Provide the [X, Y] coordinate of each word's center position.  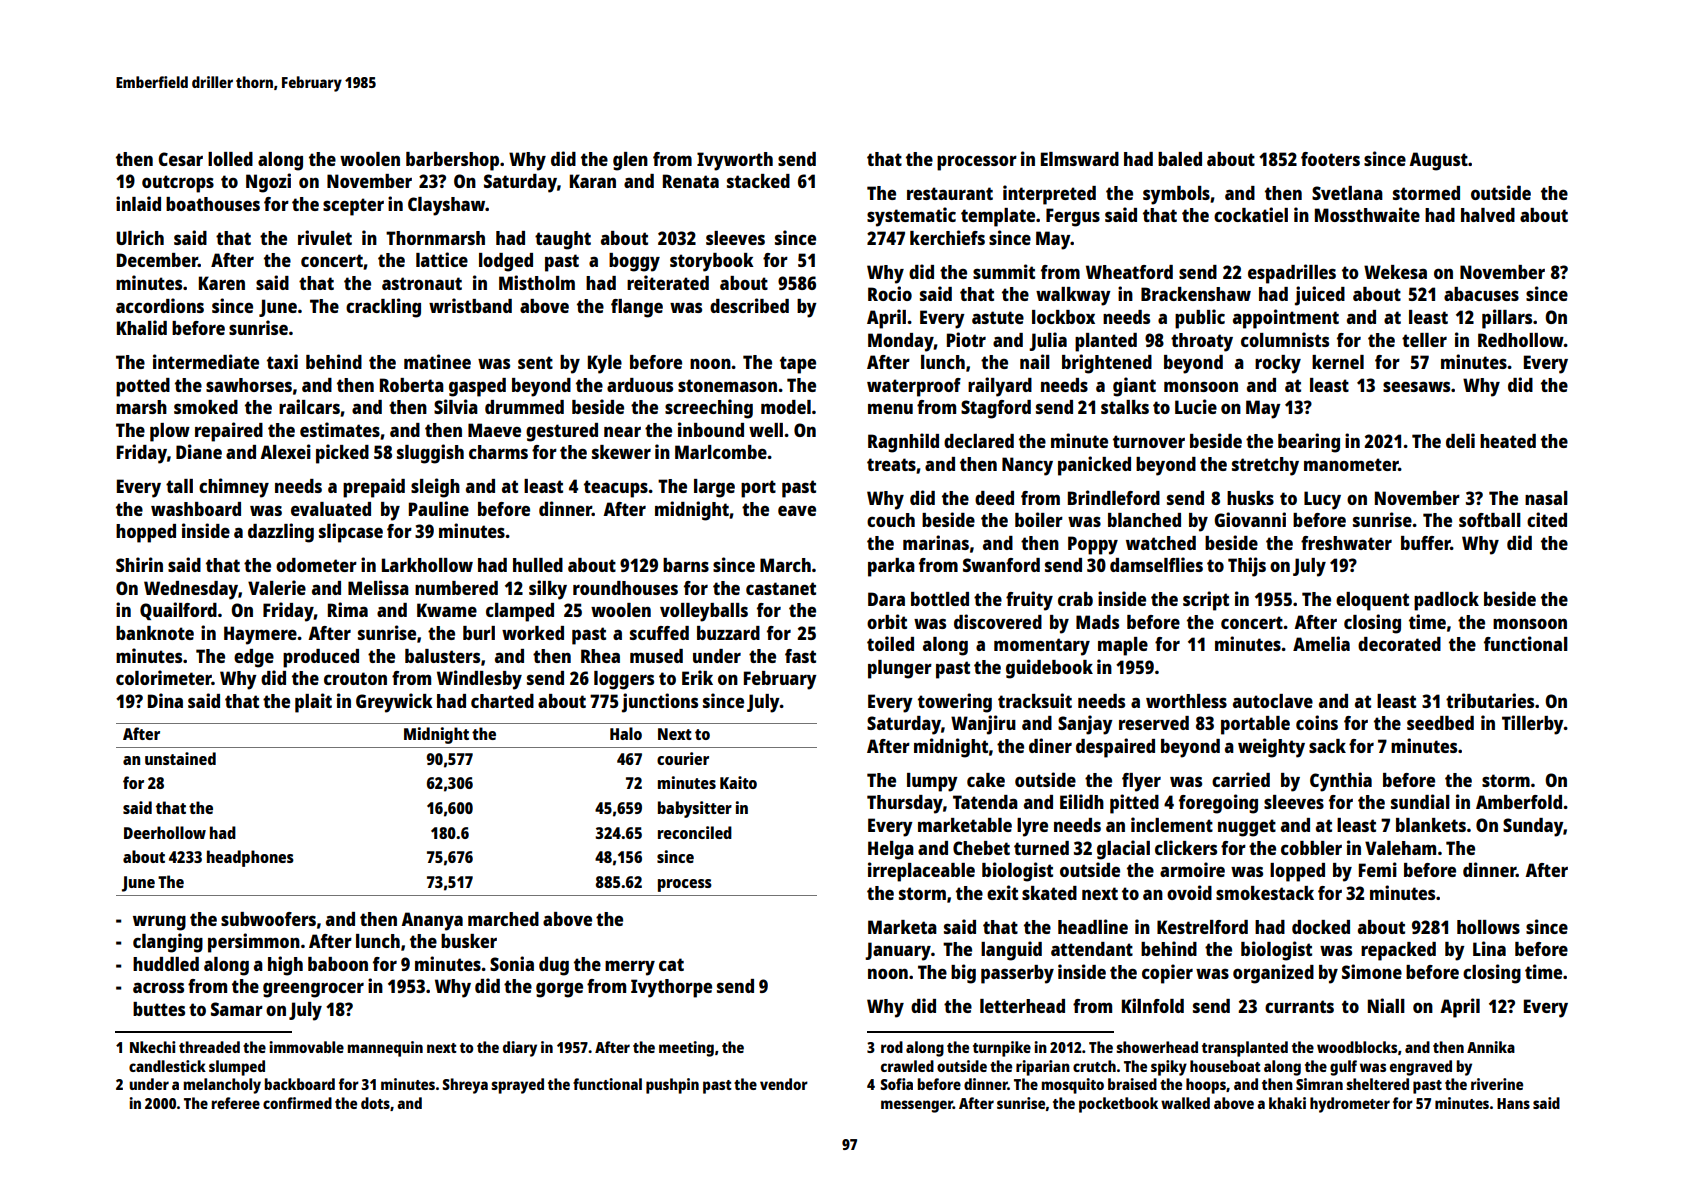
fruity [1029, 601]
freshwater [1346, 543]
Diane [199, 451]
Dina [165, 700]
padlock [1446, 601]
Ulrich [140, 237]
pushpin [672, 1086]
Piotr [966, 339]
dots [375, 1103]
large [714, 488]
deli [1460, 440]
